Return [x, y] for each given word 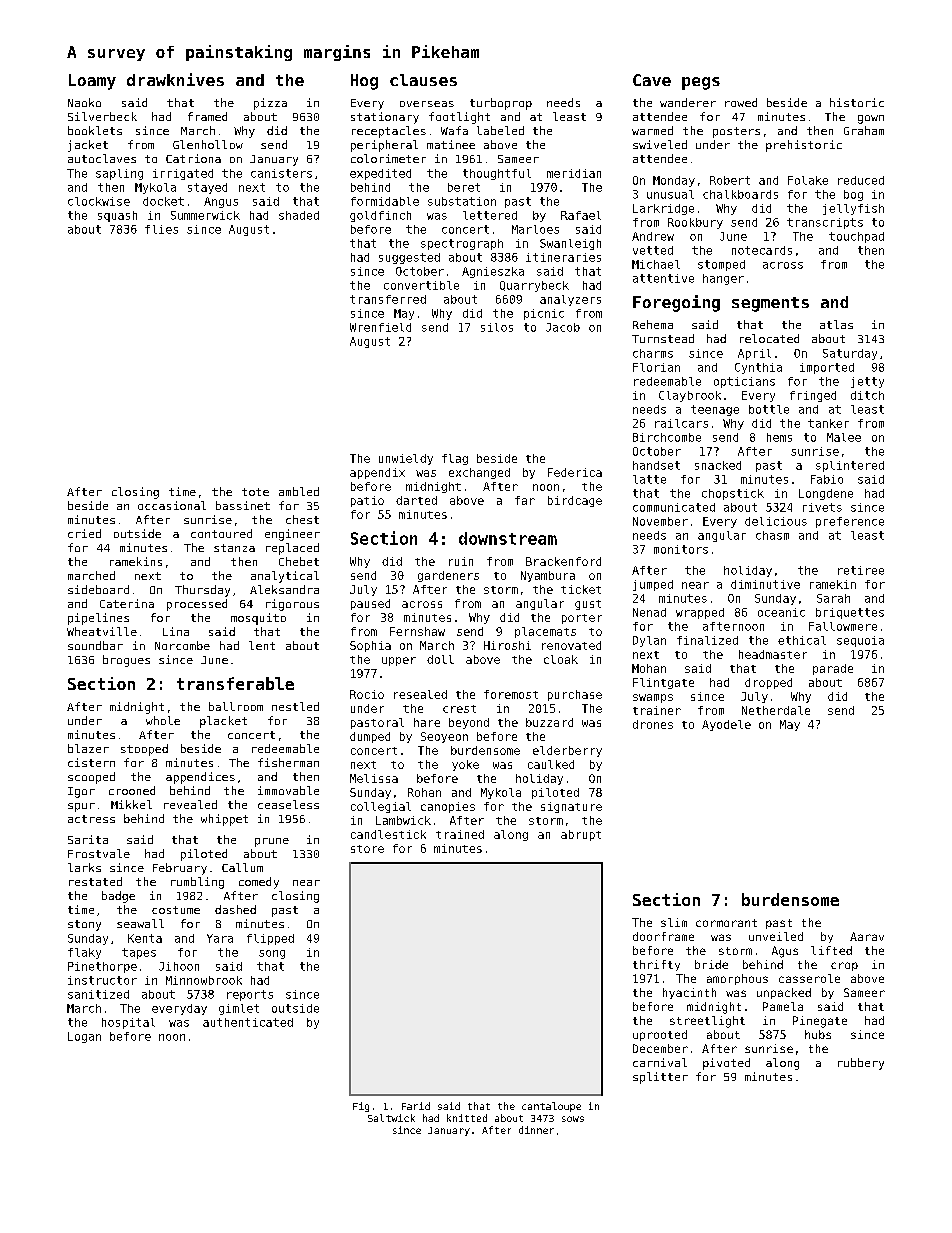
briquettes [850, 613]
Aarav [867, 936]
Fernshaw [417, 631]
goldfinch [380, 216]
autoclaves [102, 158]
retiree [861, 570]
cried [84, 533]
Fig [361, 1107]
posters [736, 132]
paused [370, 604]
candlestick [388, 834]
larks [84, 867]
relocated [769, 338]
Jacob [563, 327]
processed [197, 605]
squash [117, 216]
